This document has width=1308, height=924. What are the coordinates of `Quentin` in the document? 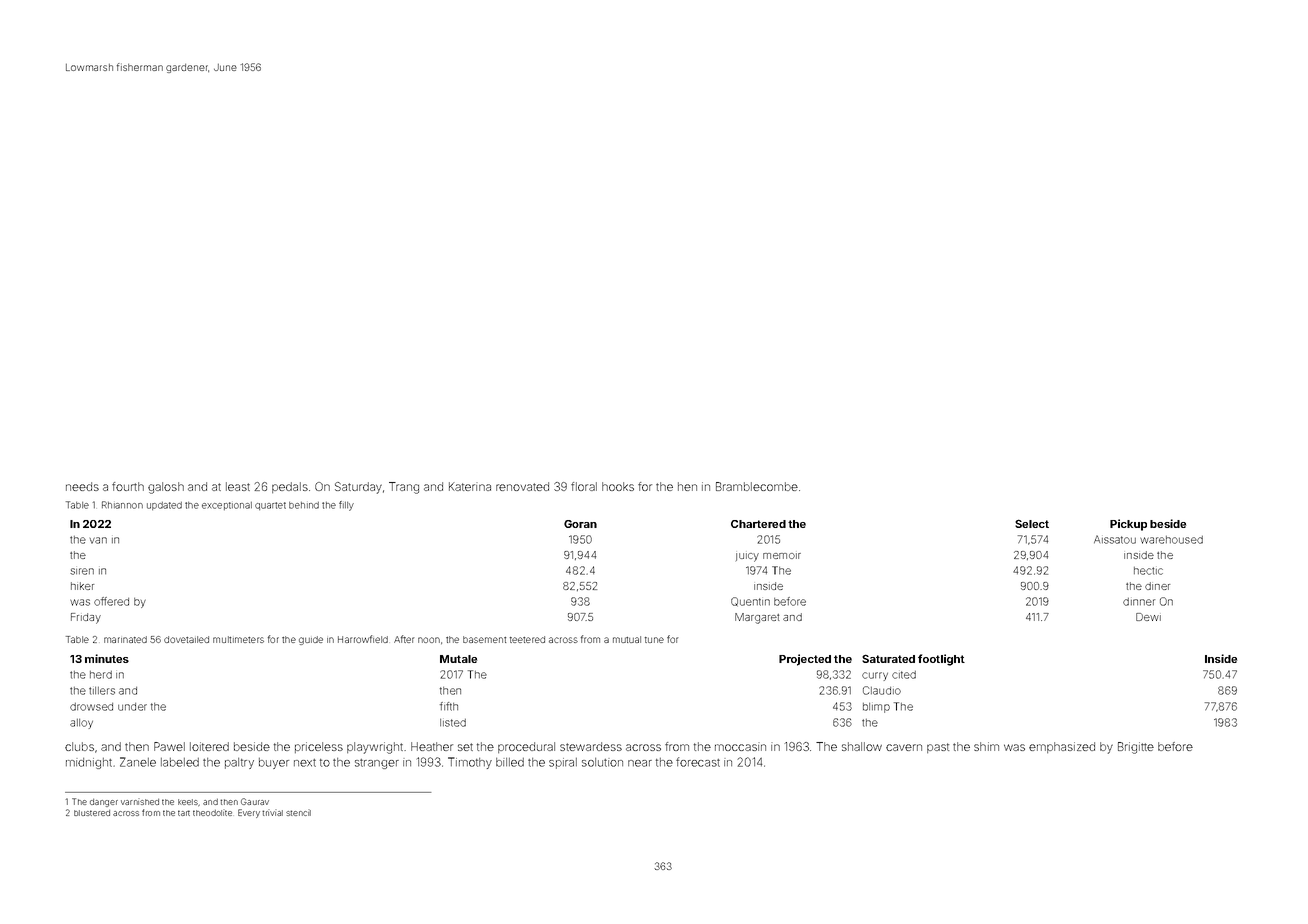 It's located at (750, 602).
